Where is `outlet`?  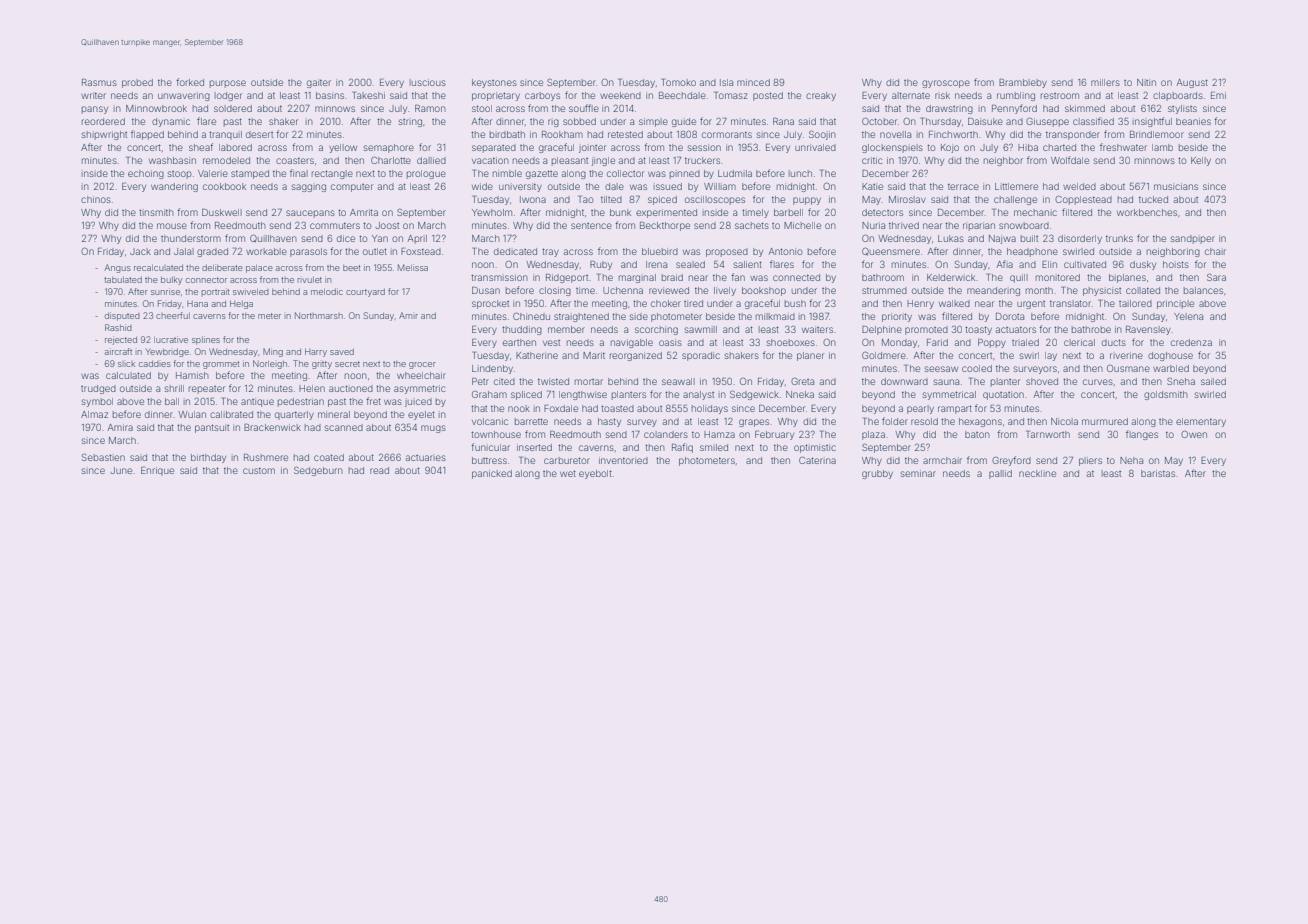
outlet is located at coordinates (375, 251).
